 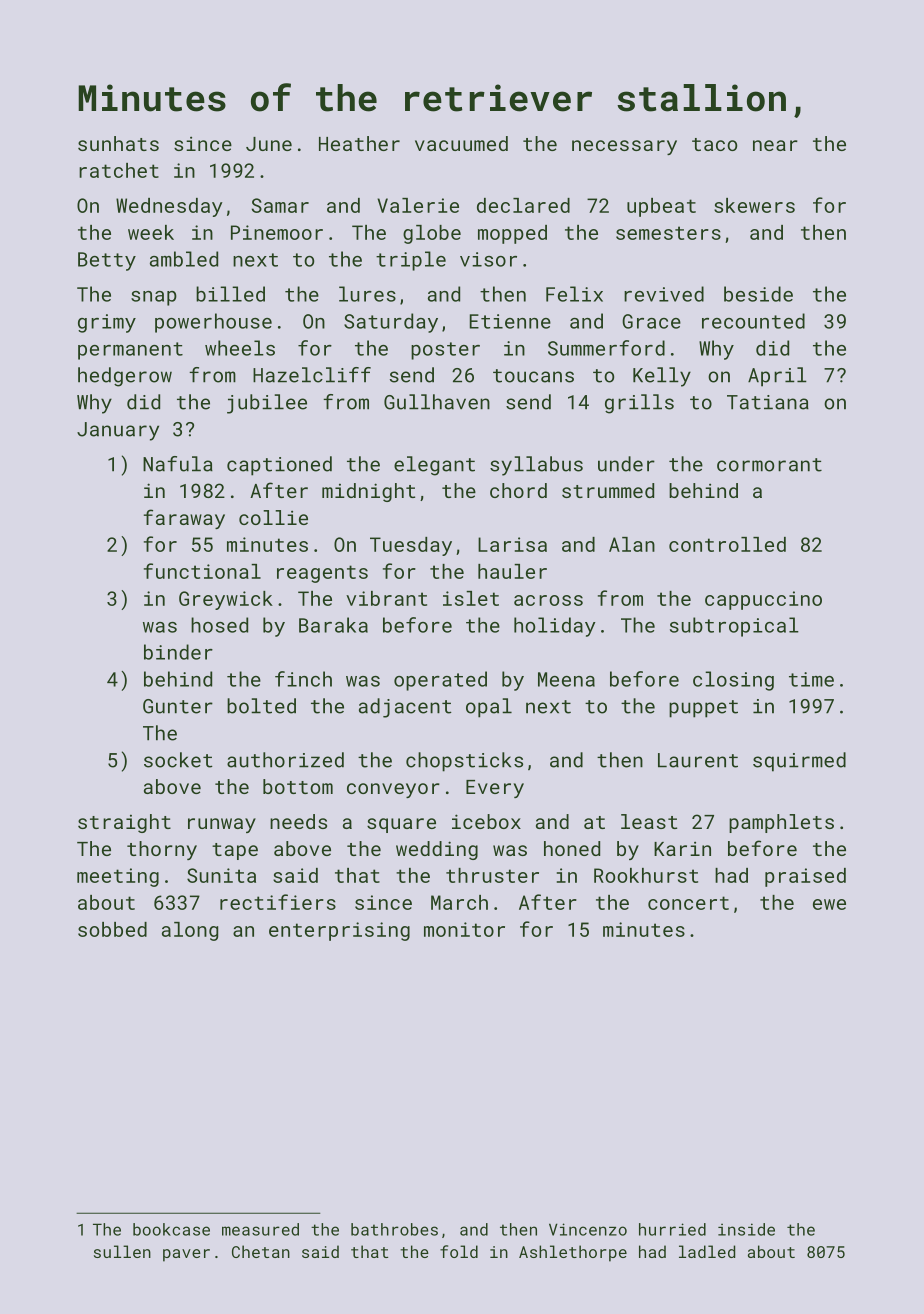 What do you see at coordinates (394, 1229) in the document?
I see `bathrobes` at bounding box center [394, 1229].
